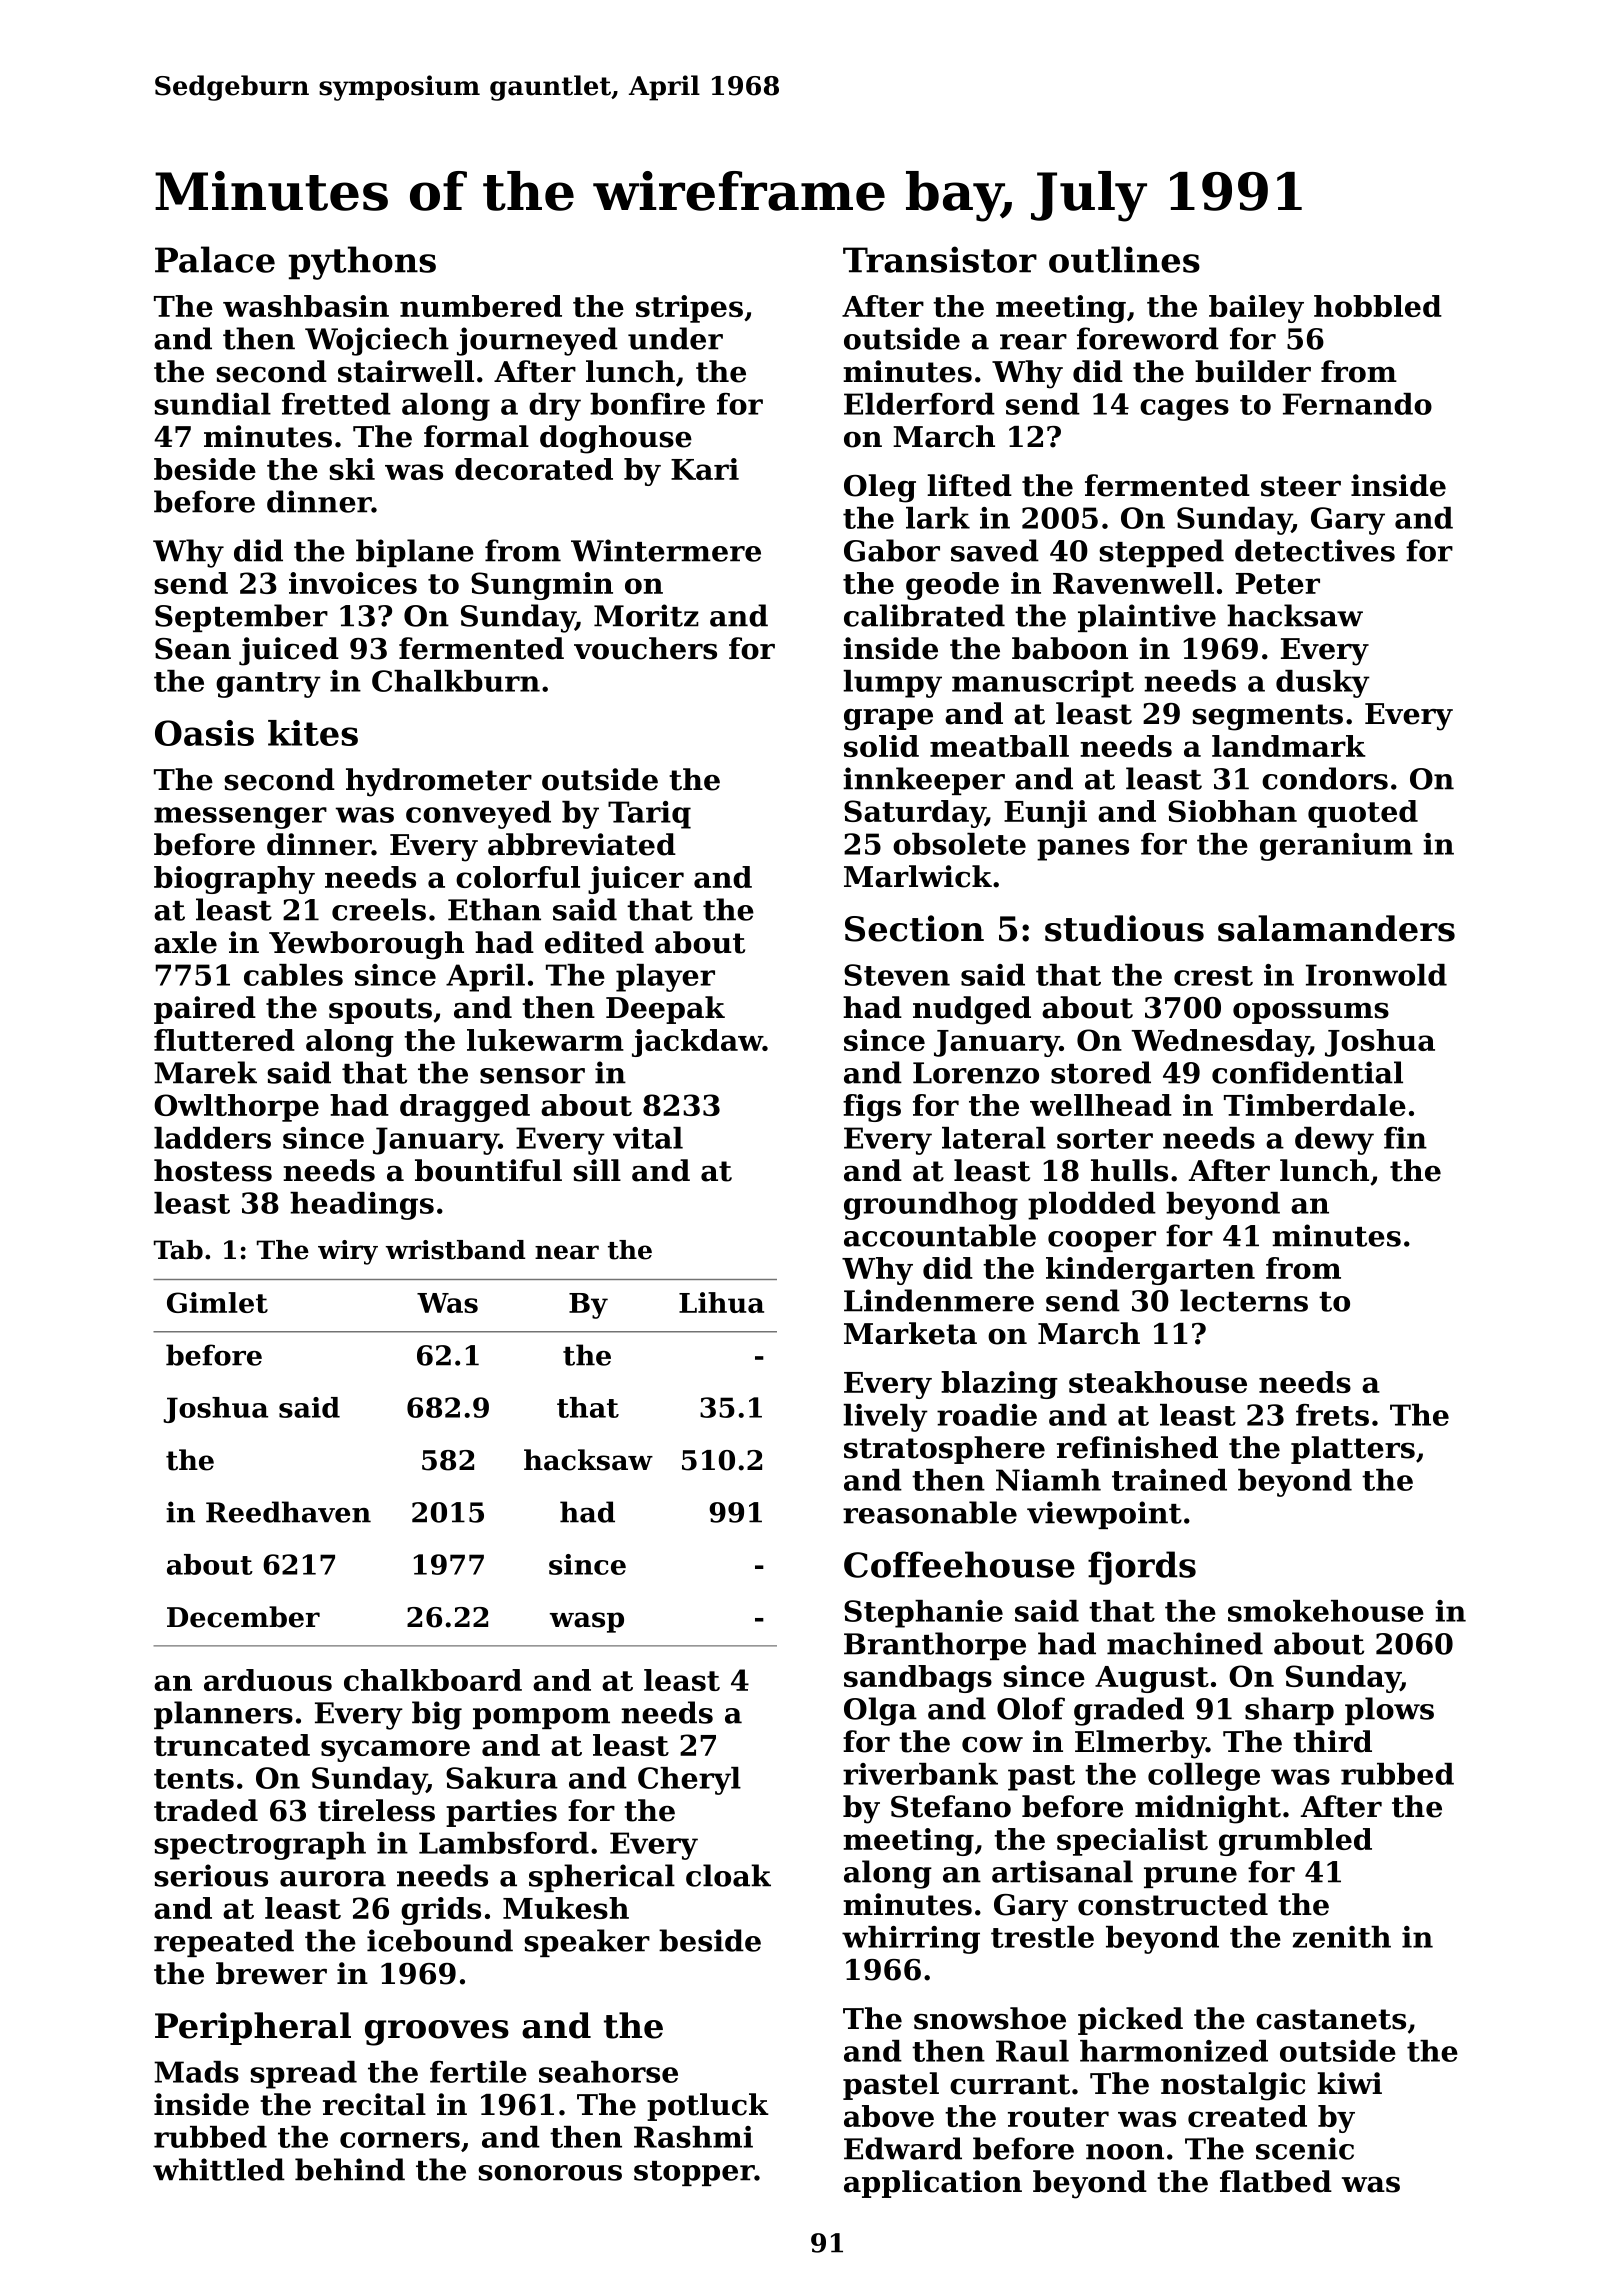 This screenshot has height=2292, width=1620. What do you see at coordinates (1232, 811) in the screenshot?
I see `Siobhan` at bounding box center [1232, 811].
